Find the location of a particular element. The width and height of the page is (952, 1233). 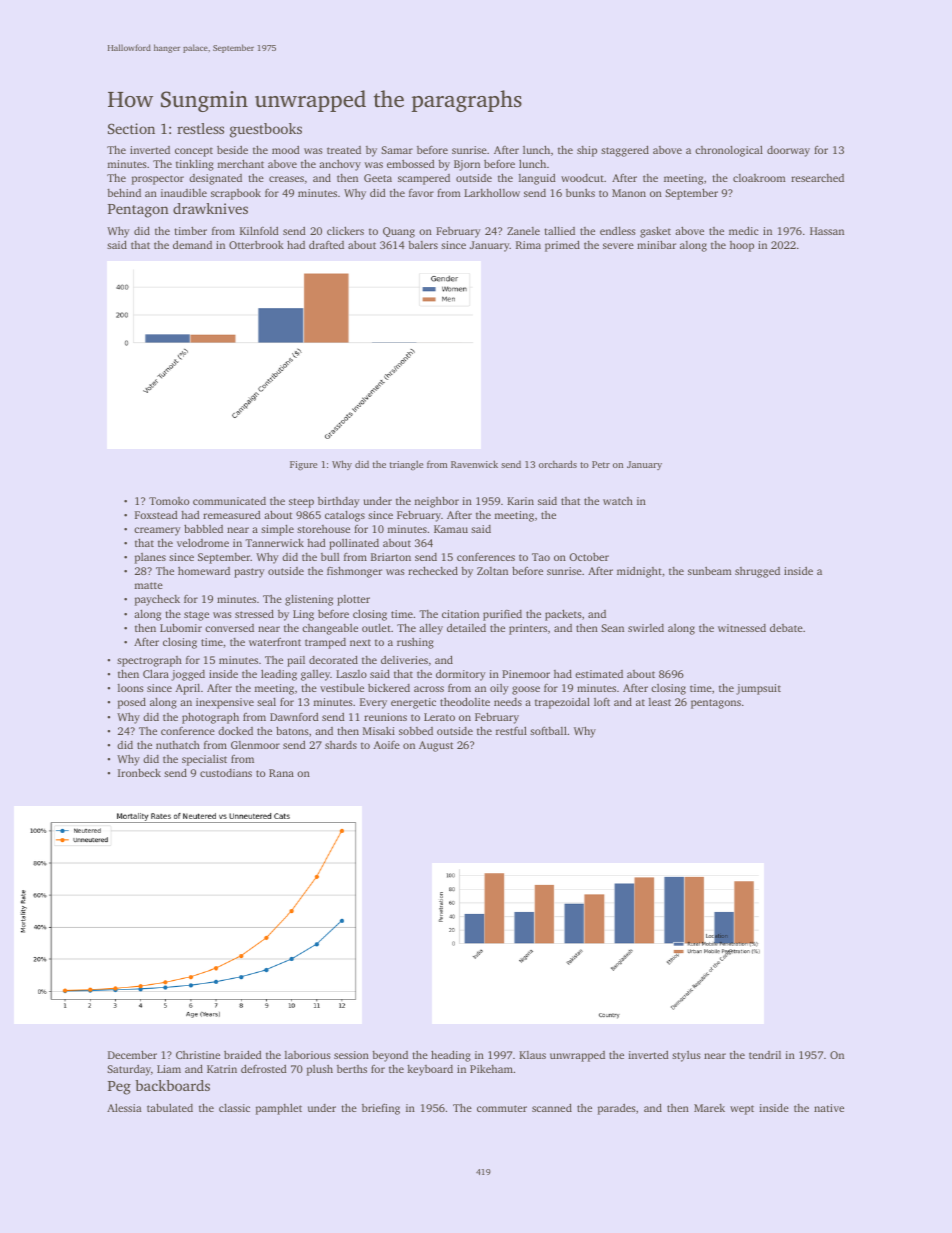

Klaus is located at coordinates (532, 1055).
